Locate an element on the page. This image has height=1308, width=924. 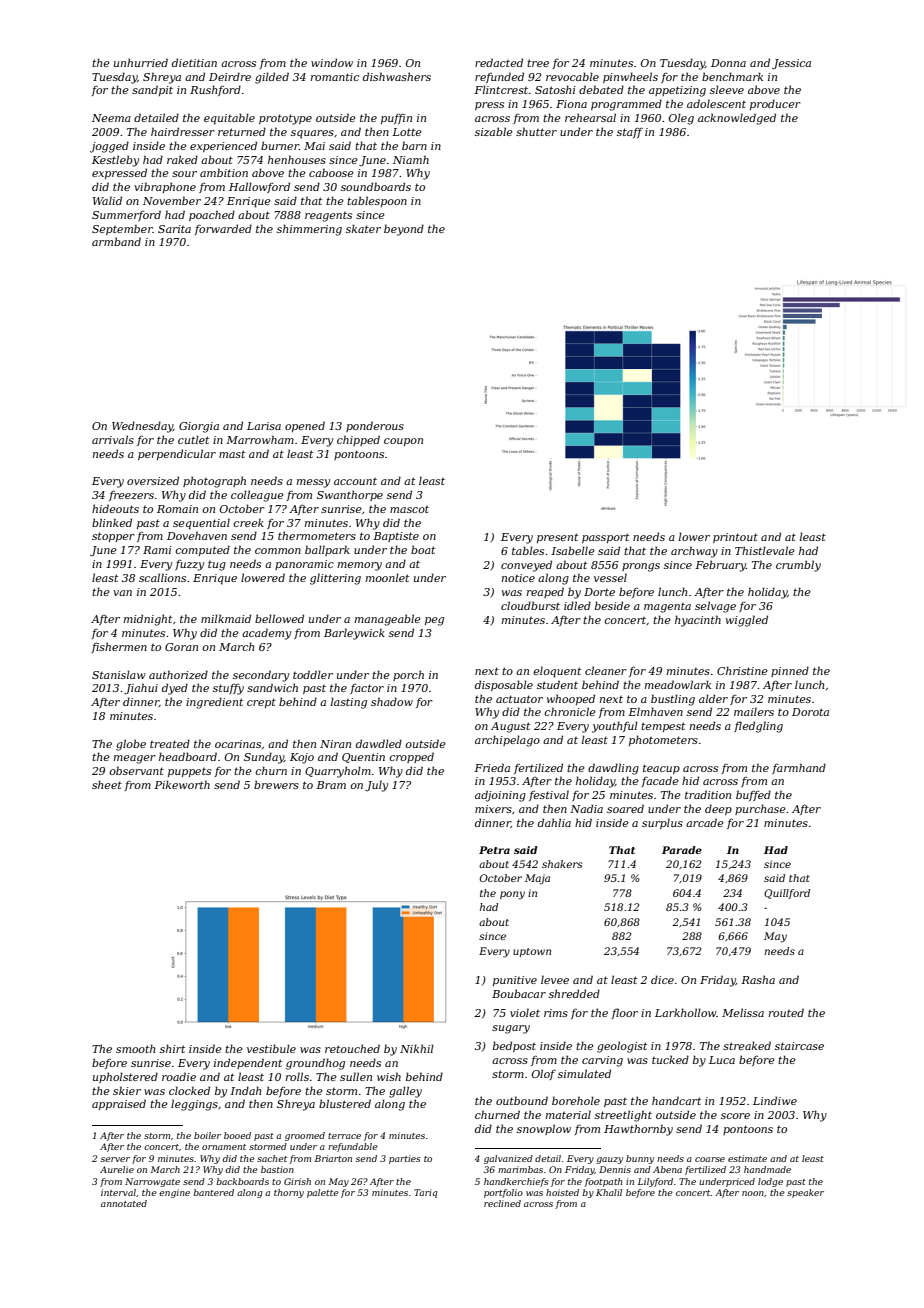
Donna is located at coordinates (728, 63).
